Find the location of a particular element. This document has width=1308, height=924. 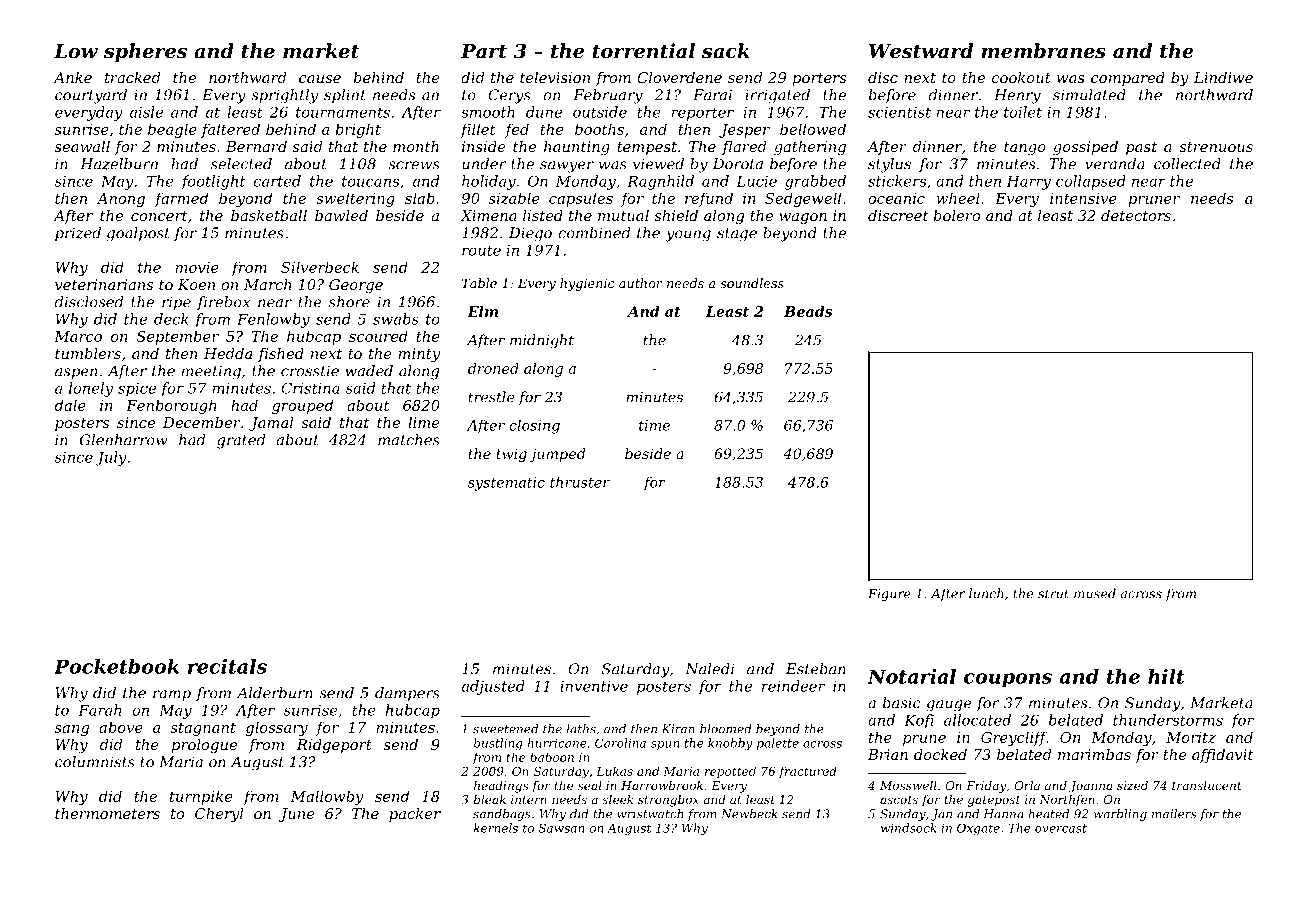

movie is located at coordinates (197, 267).
